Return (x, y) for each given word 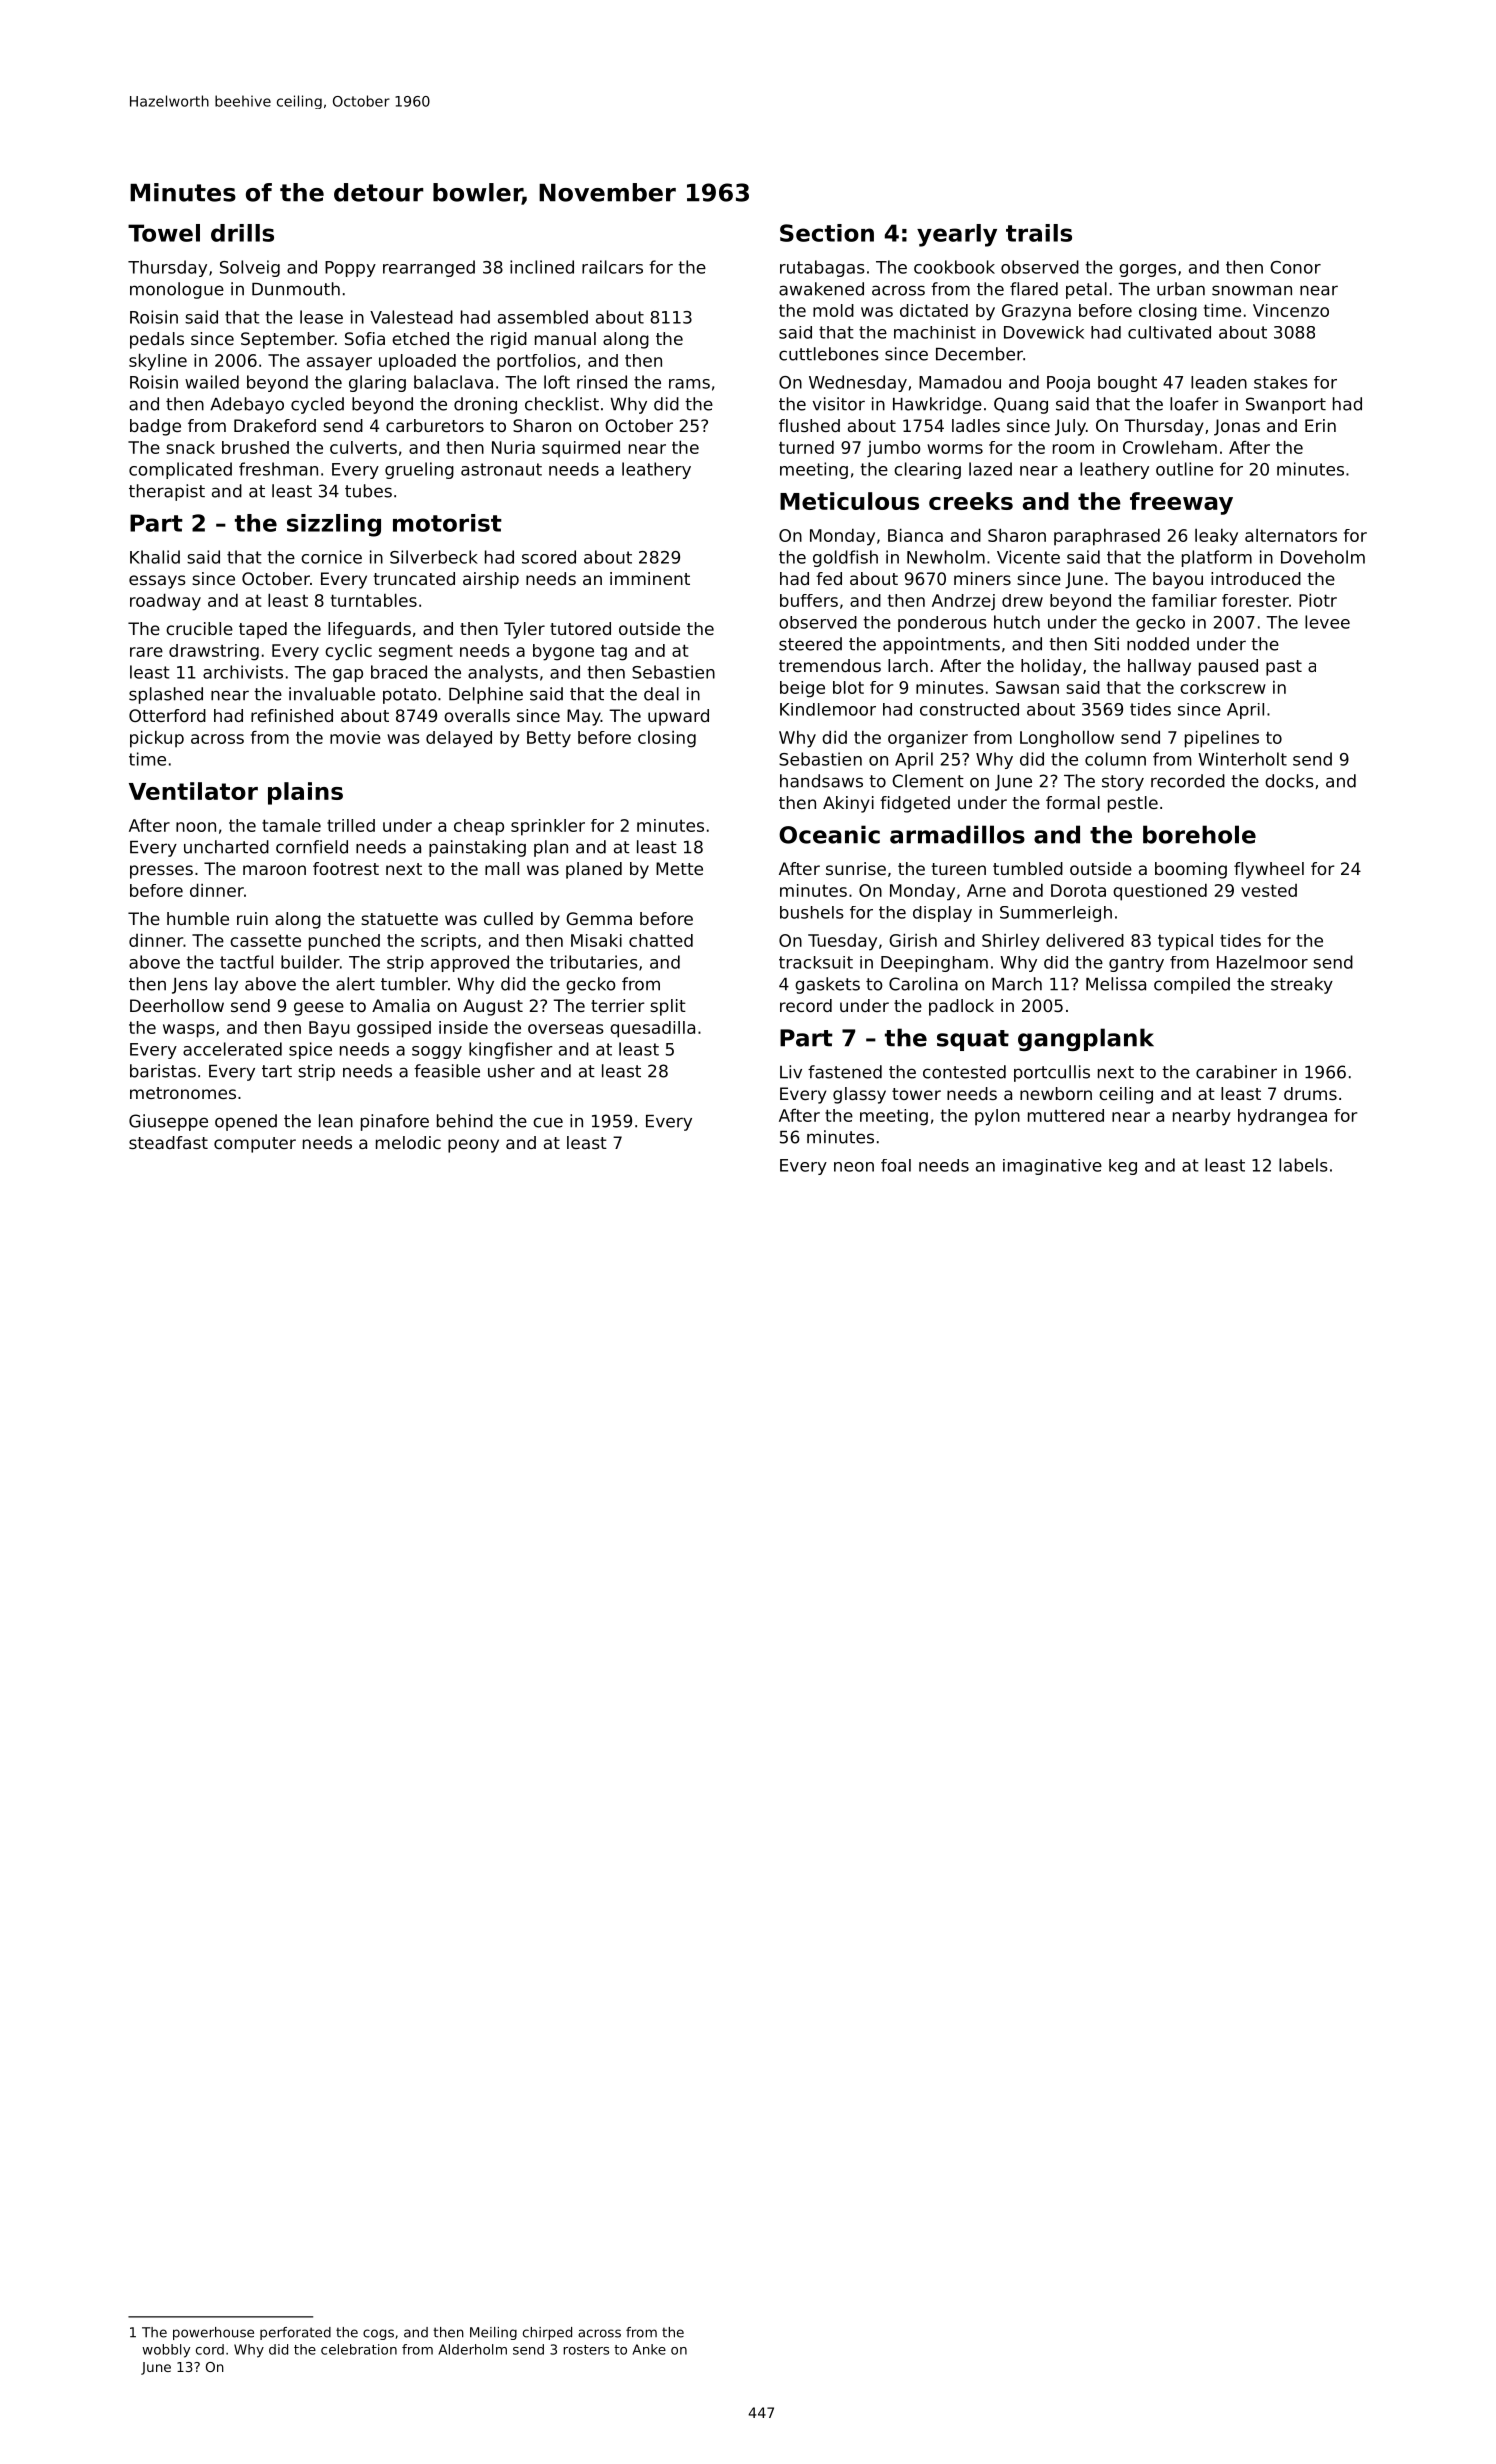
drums (1310, 1093)
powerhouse (213, 2333)
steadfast (168, 1142)
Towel (164, 233)
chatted (661, 940)
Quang (1021, 405)
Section (827, 233)
